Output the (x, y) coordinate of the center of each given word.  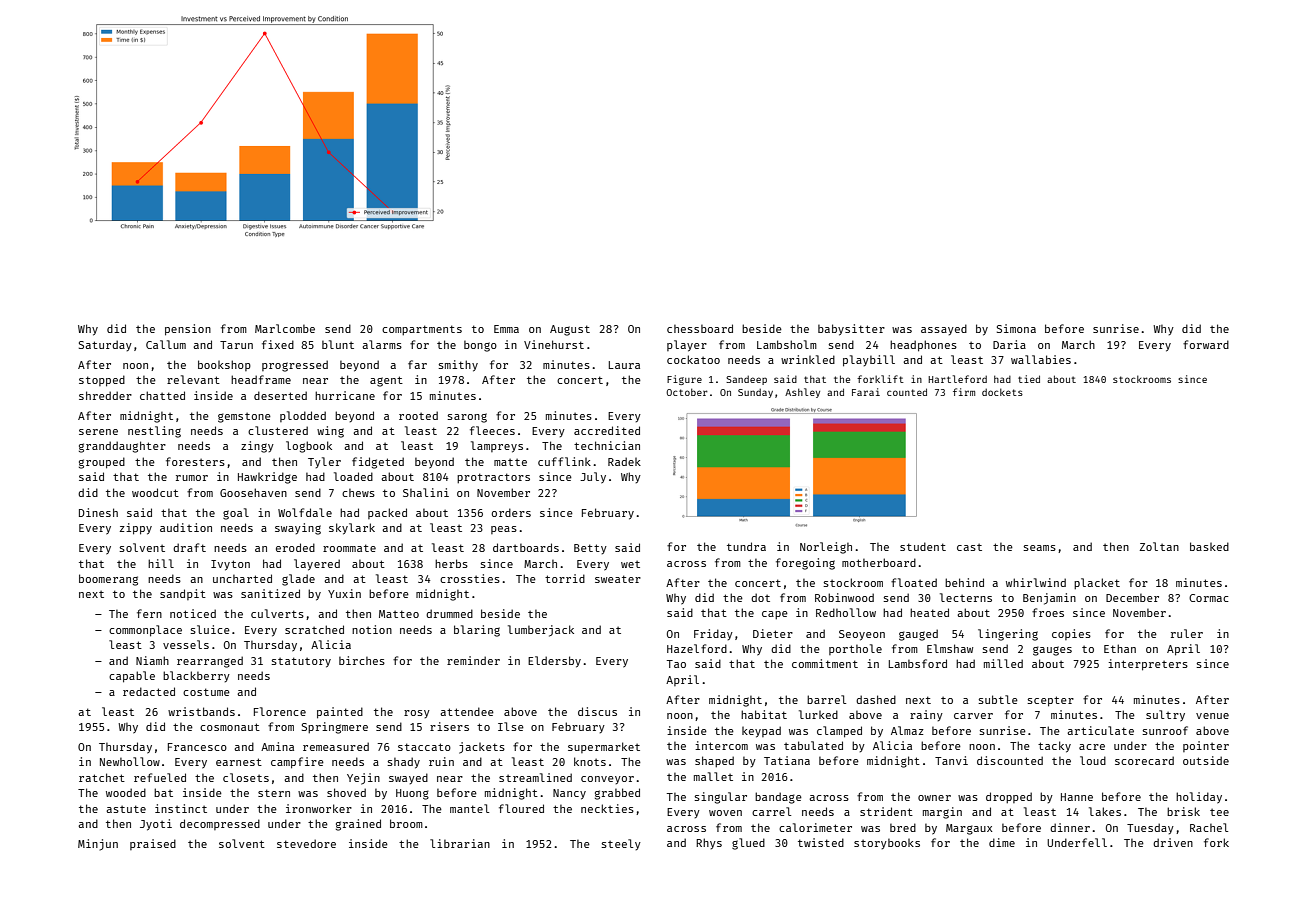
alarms (382, 344)
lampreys (497, 447)
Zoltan (1159, 546)
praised (153, 844)
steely (621, 844)
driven (1173, 842)
